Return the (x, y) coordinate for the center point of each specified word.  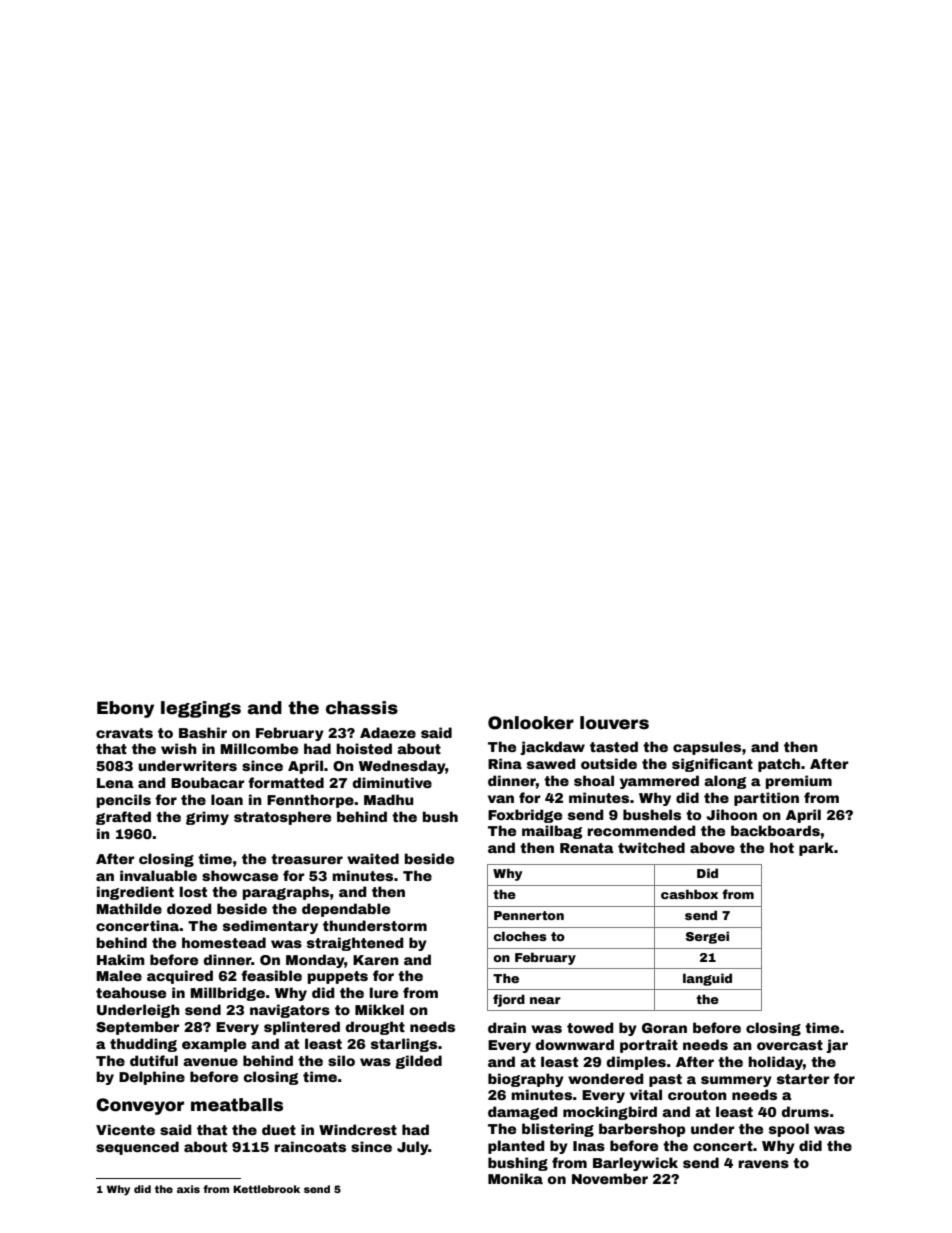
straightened (355, 944)
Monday (315, 961)
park (816, 849)
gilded (418, 1062)
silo (341, 1060)
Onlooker (531, 723)
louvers (614, 723)
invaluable (158, 875)
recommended (641, 830)
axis (188, 1189)
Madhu (389, 799)
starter (803, 1079)
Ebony (125, 709)
